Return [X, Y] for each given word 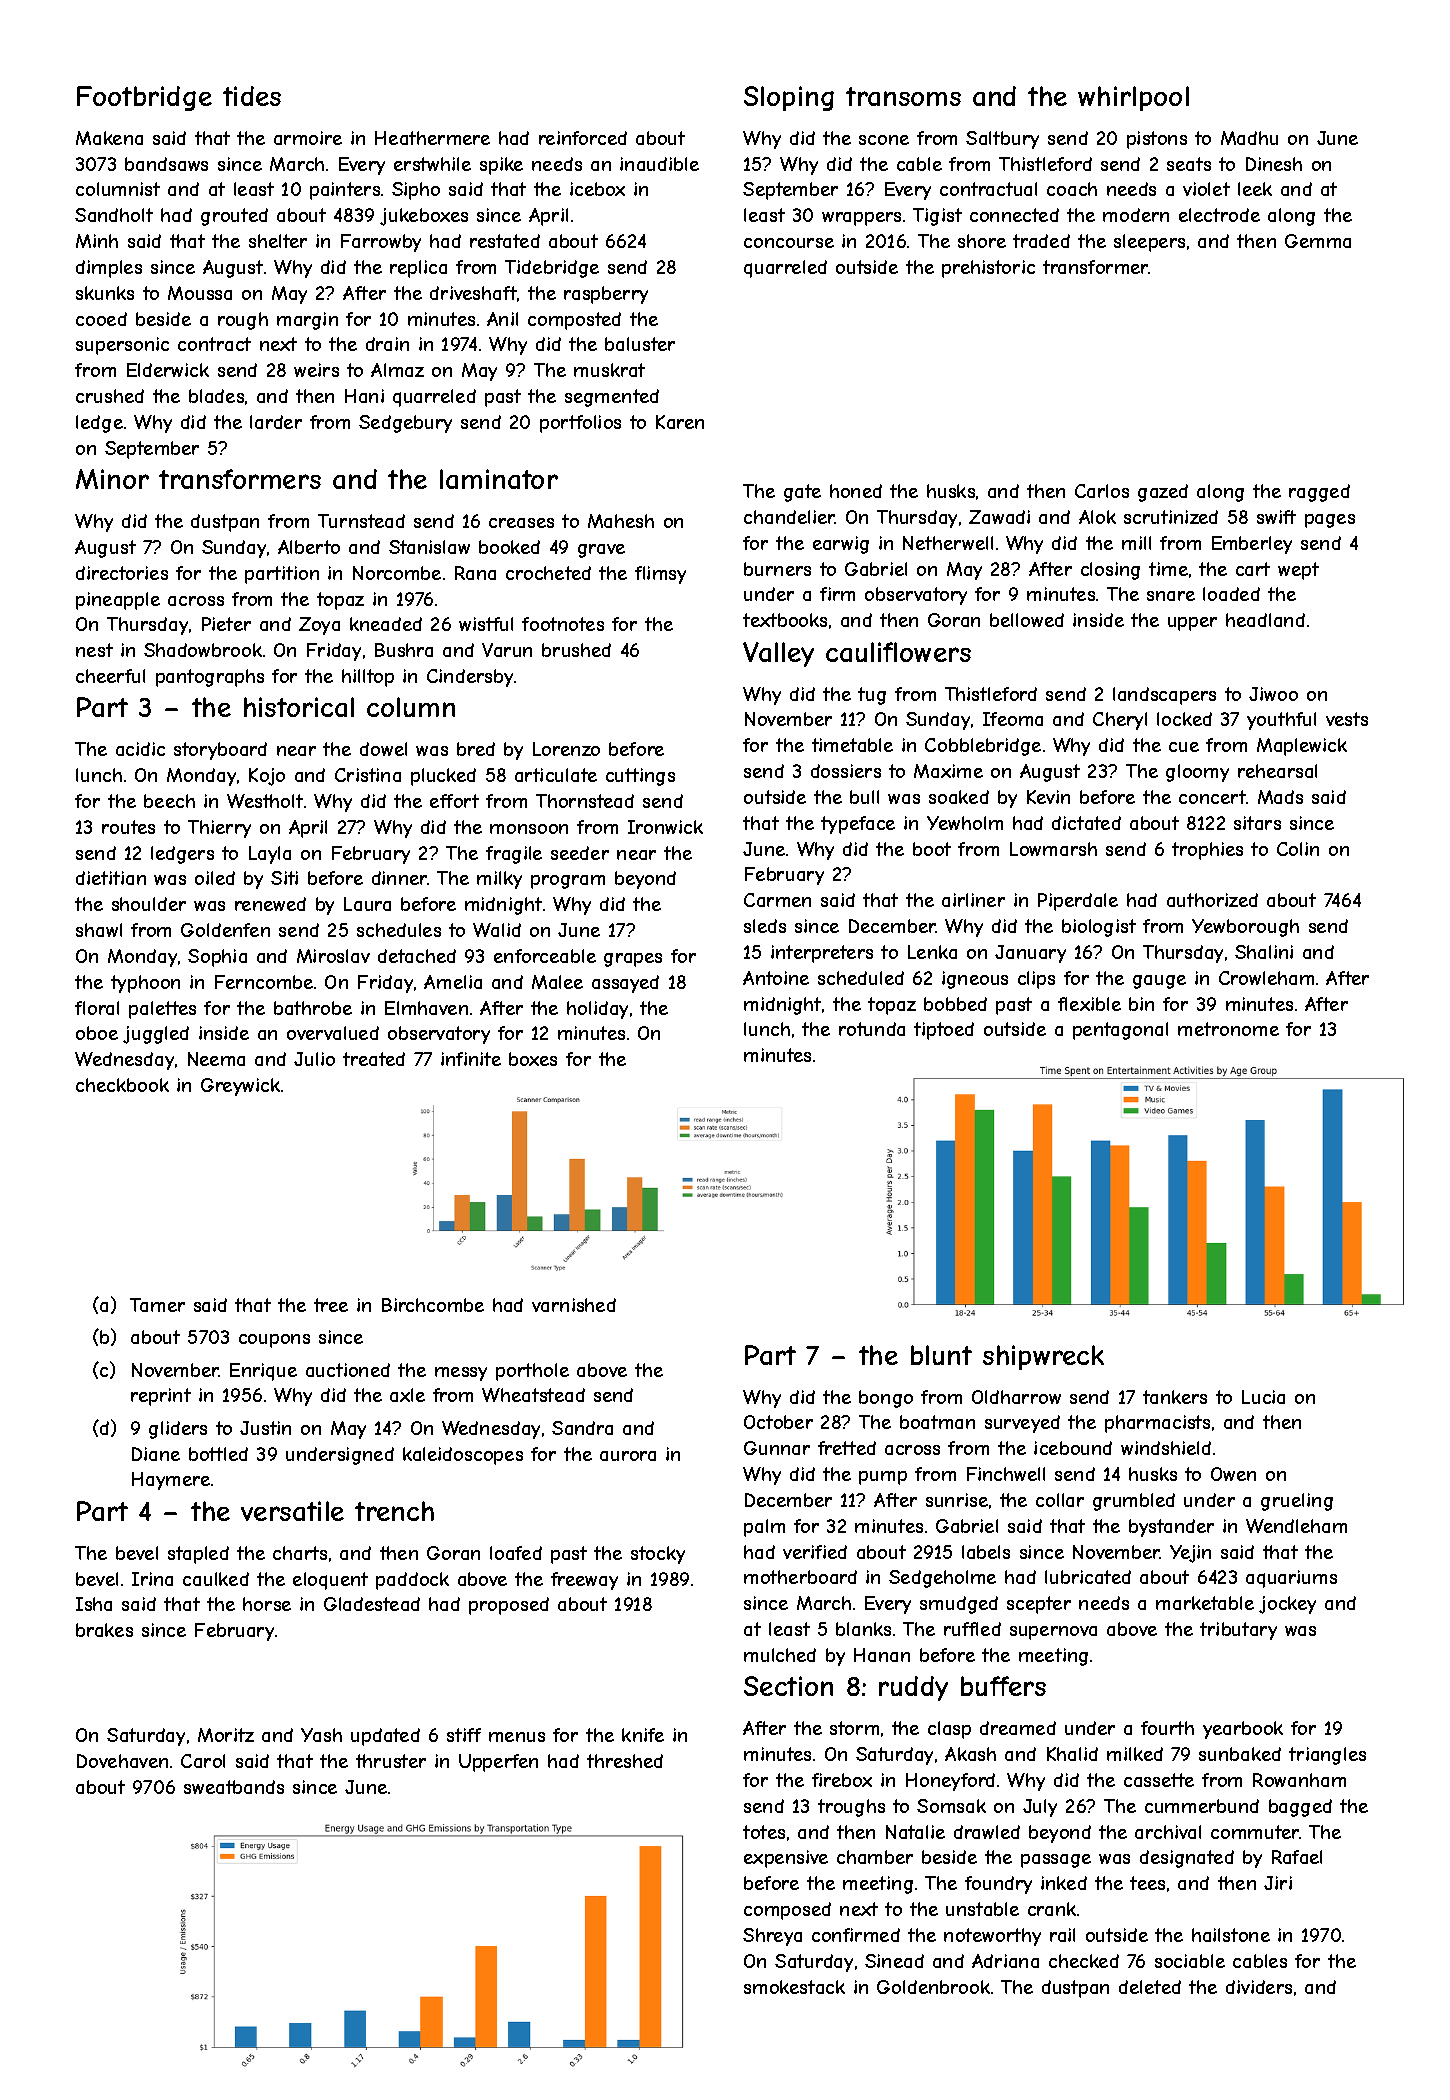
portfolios [580, 424]
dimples [109, 269]
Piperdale [1078, 902]
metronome [1228, 1029]
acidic [140, 749]
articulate [556, 775]
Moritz [226, 1735]
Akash [970, 1754]
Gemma [1318, 241]
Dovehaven [122, 1761]
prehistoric [988, 269]
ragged [1319, 493]
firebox [842, 1780]
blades [216, 396]
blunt [941, 1355]
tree [331, 1305]
